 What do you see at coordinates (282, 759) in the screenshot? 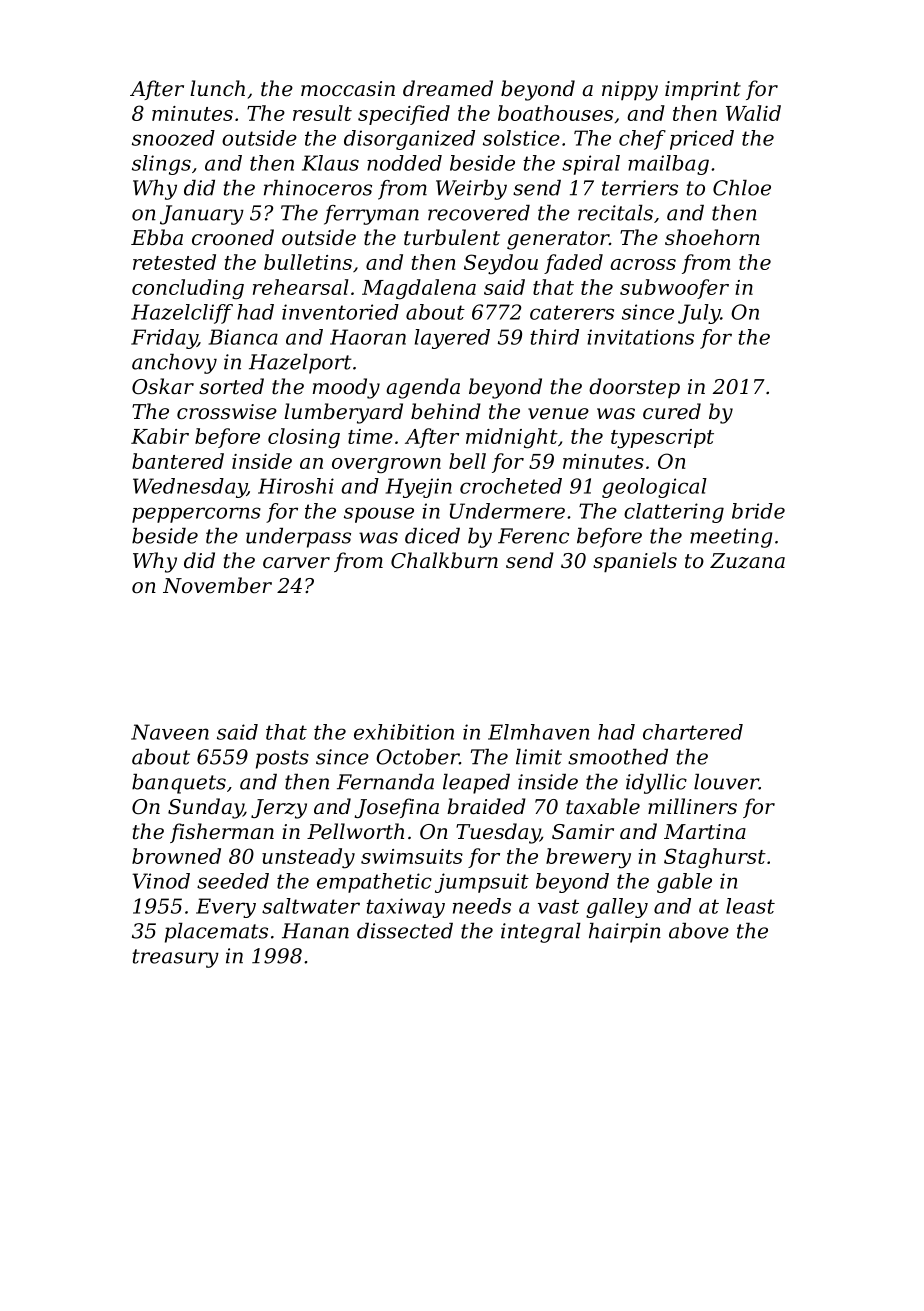
I see `posts` at bounding box center [282, 759].
